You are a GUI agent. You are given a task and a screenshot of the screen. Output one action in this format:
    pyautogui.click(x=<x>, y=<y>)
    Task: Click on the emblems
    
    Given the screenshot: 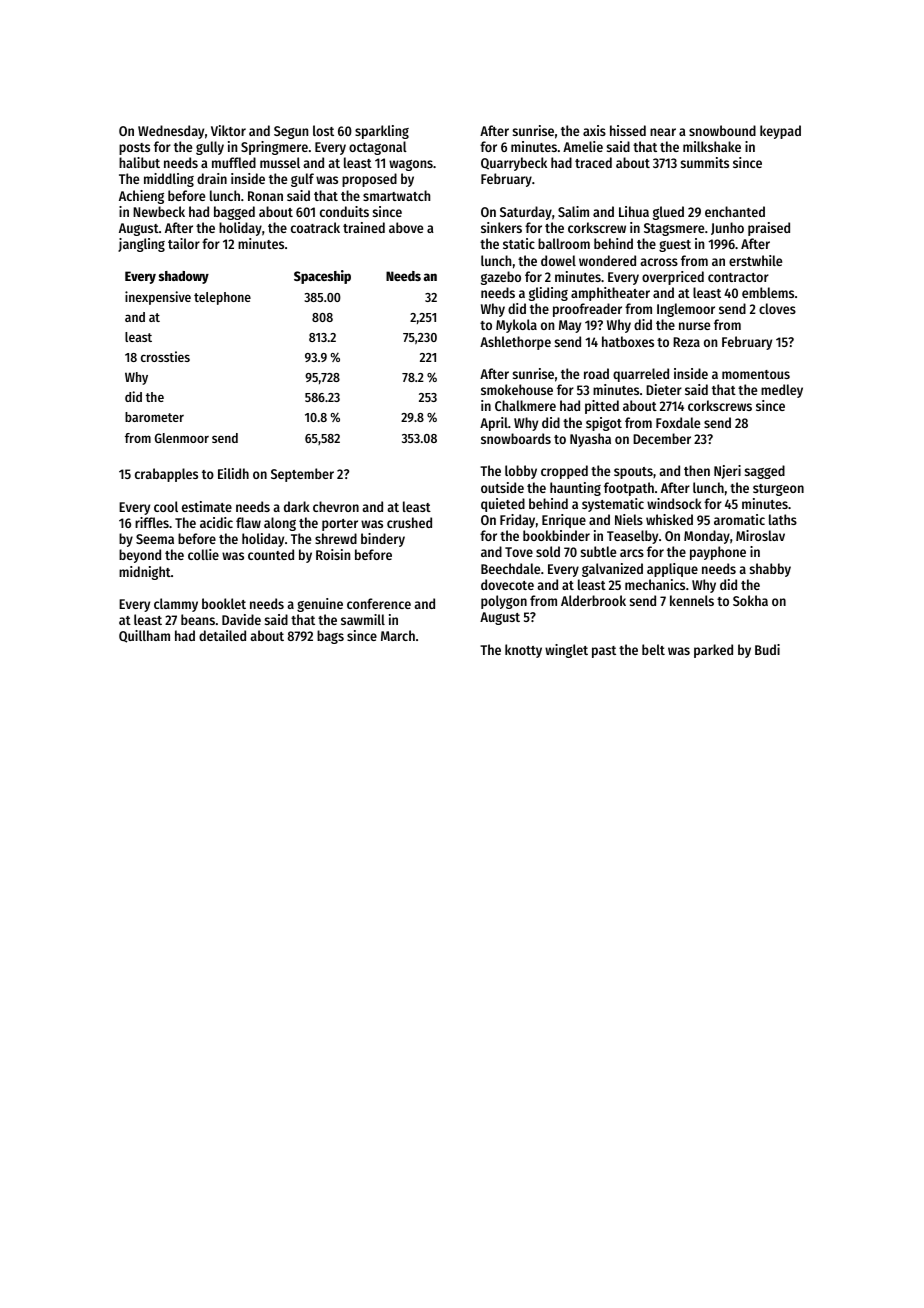 What is the action you would take?
    pyautogui.click(x=768, y=292)
